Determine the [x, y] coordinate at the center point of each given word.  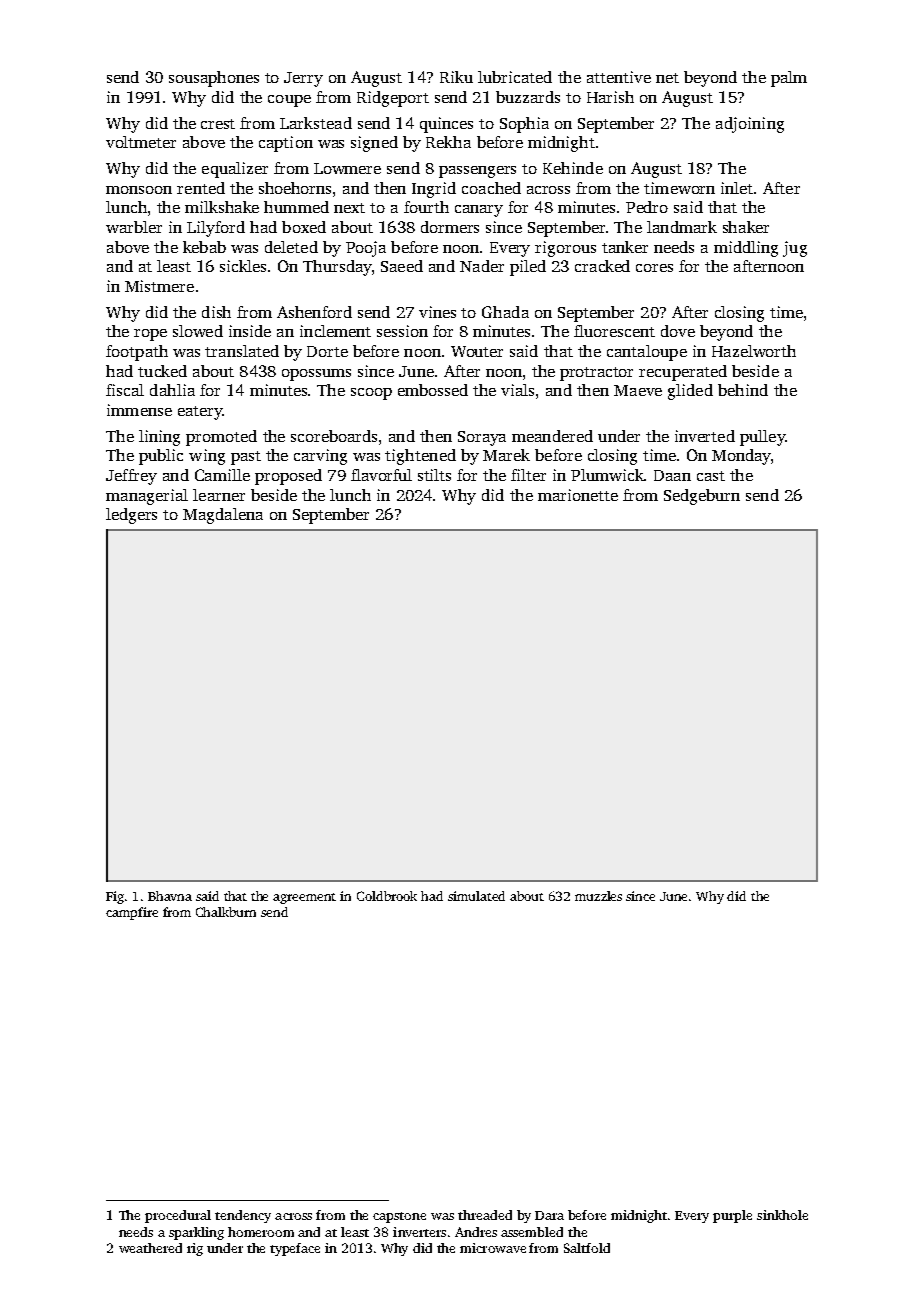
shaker [746, 227]
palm [789, 79]
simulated [476, 896]
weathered [150, 1248]
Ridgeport [393, 99]
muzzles [598, 896]
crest [218, 124]
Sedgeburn [702, 497]
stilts [434, 475]
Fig [115, 897]
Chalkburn [226, 912]
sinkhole [782, 1215]
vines [437, 312]
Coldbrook [387, 896]
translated [242, 351]
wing [207, 457]
